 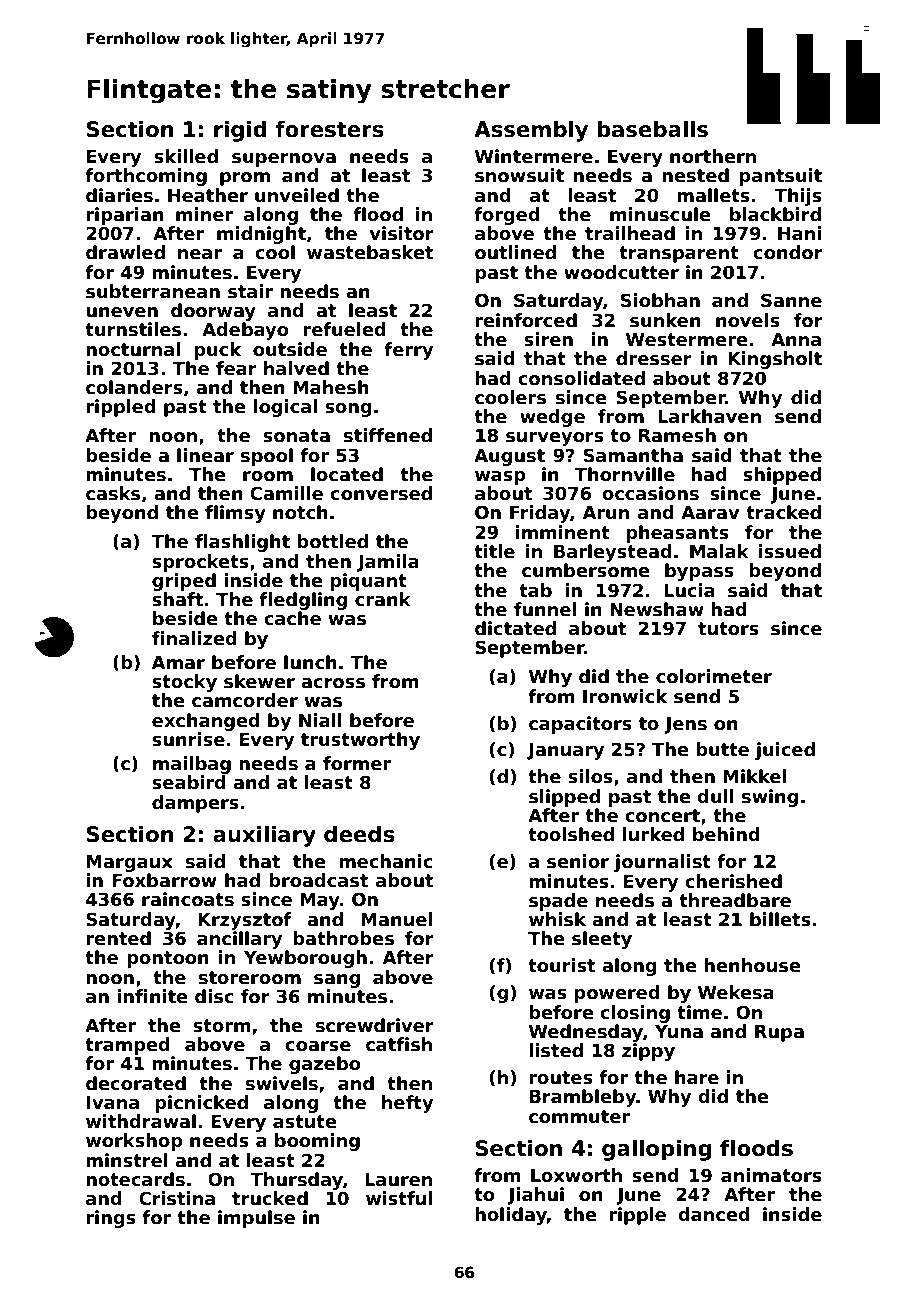 I want to click on casks, so click(x=113, y=493).
